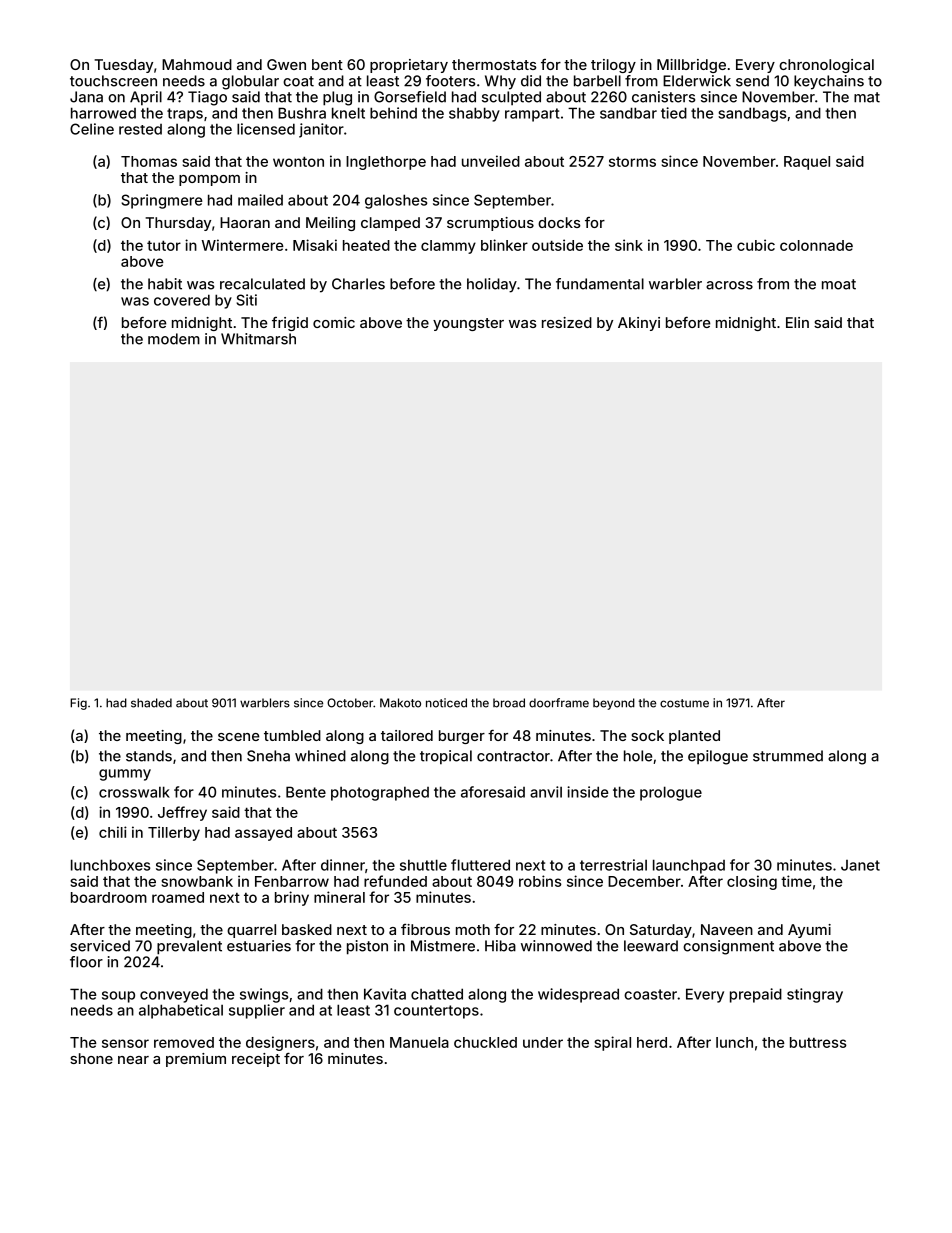 This document has width=952, height=1233. I want to click on chili, so click(113, 832).
